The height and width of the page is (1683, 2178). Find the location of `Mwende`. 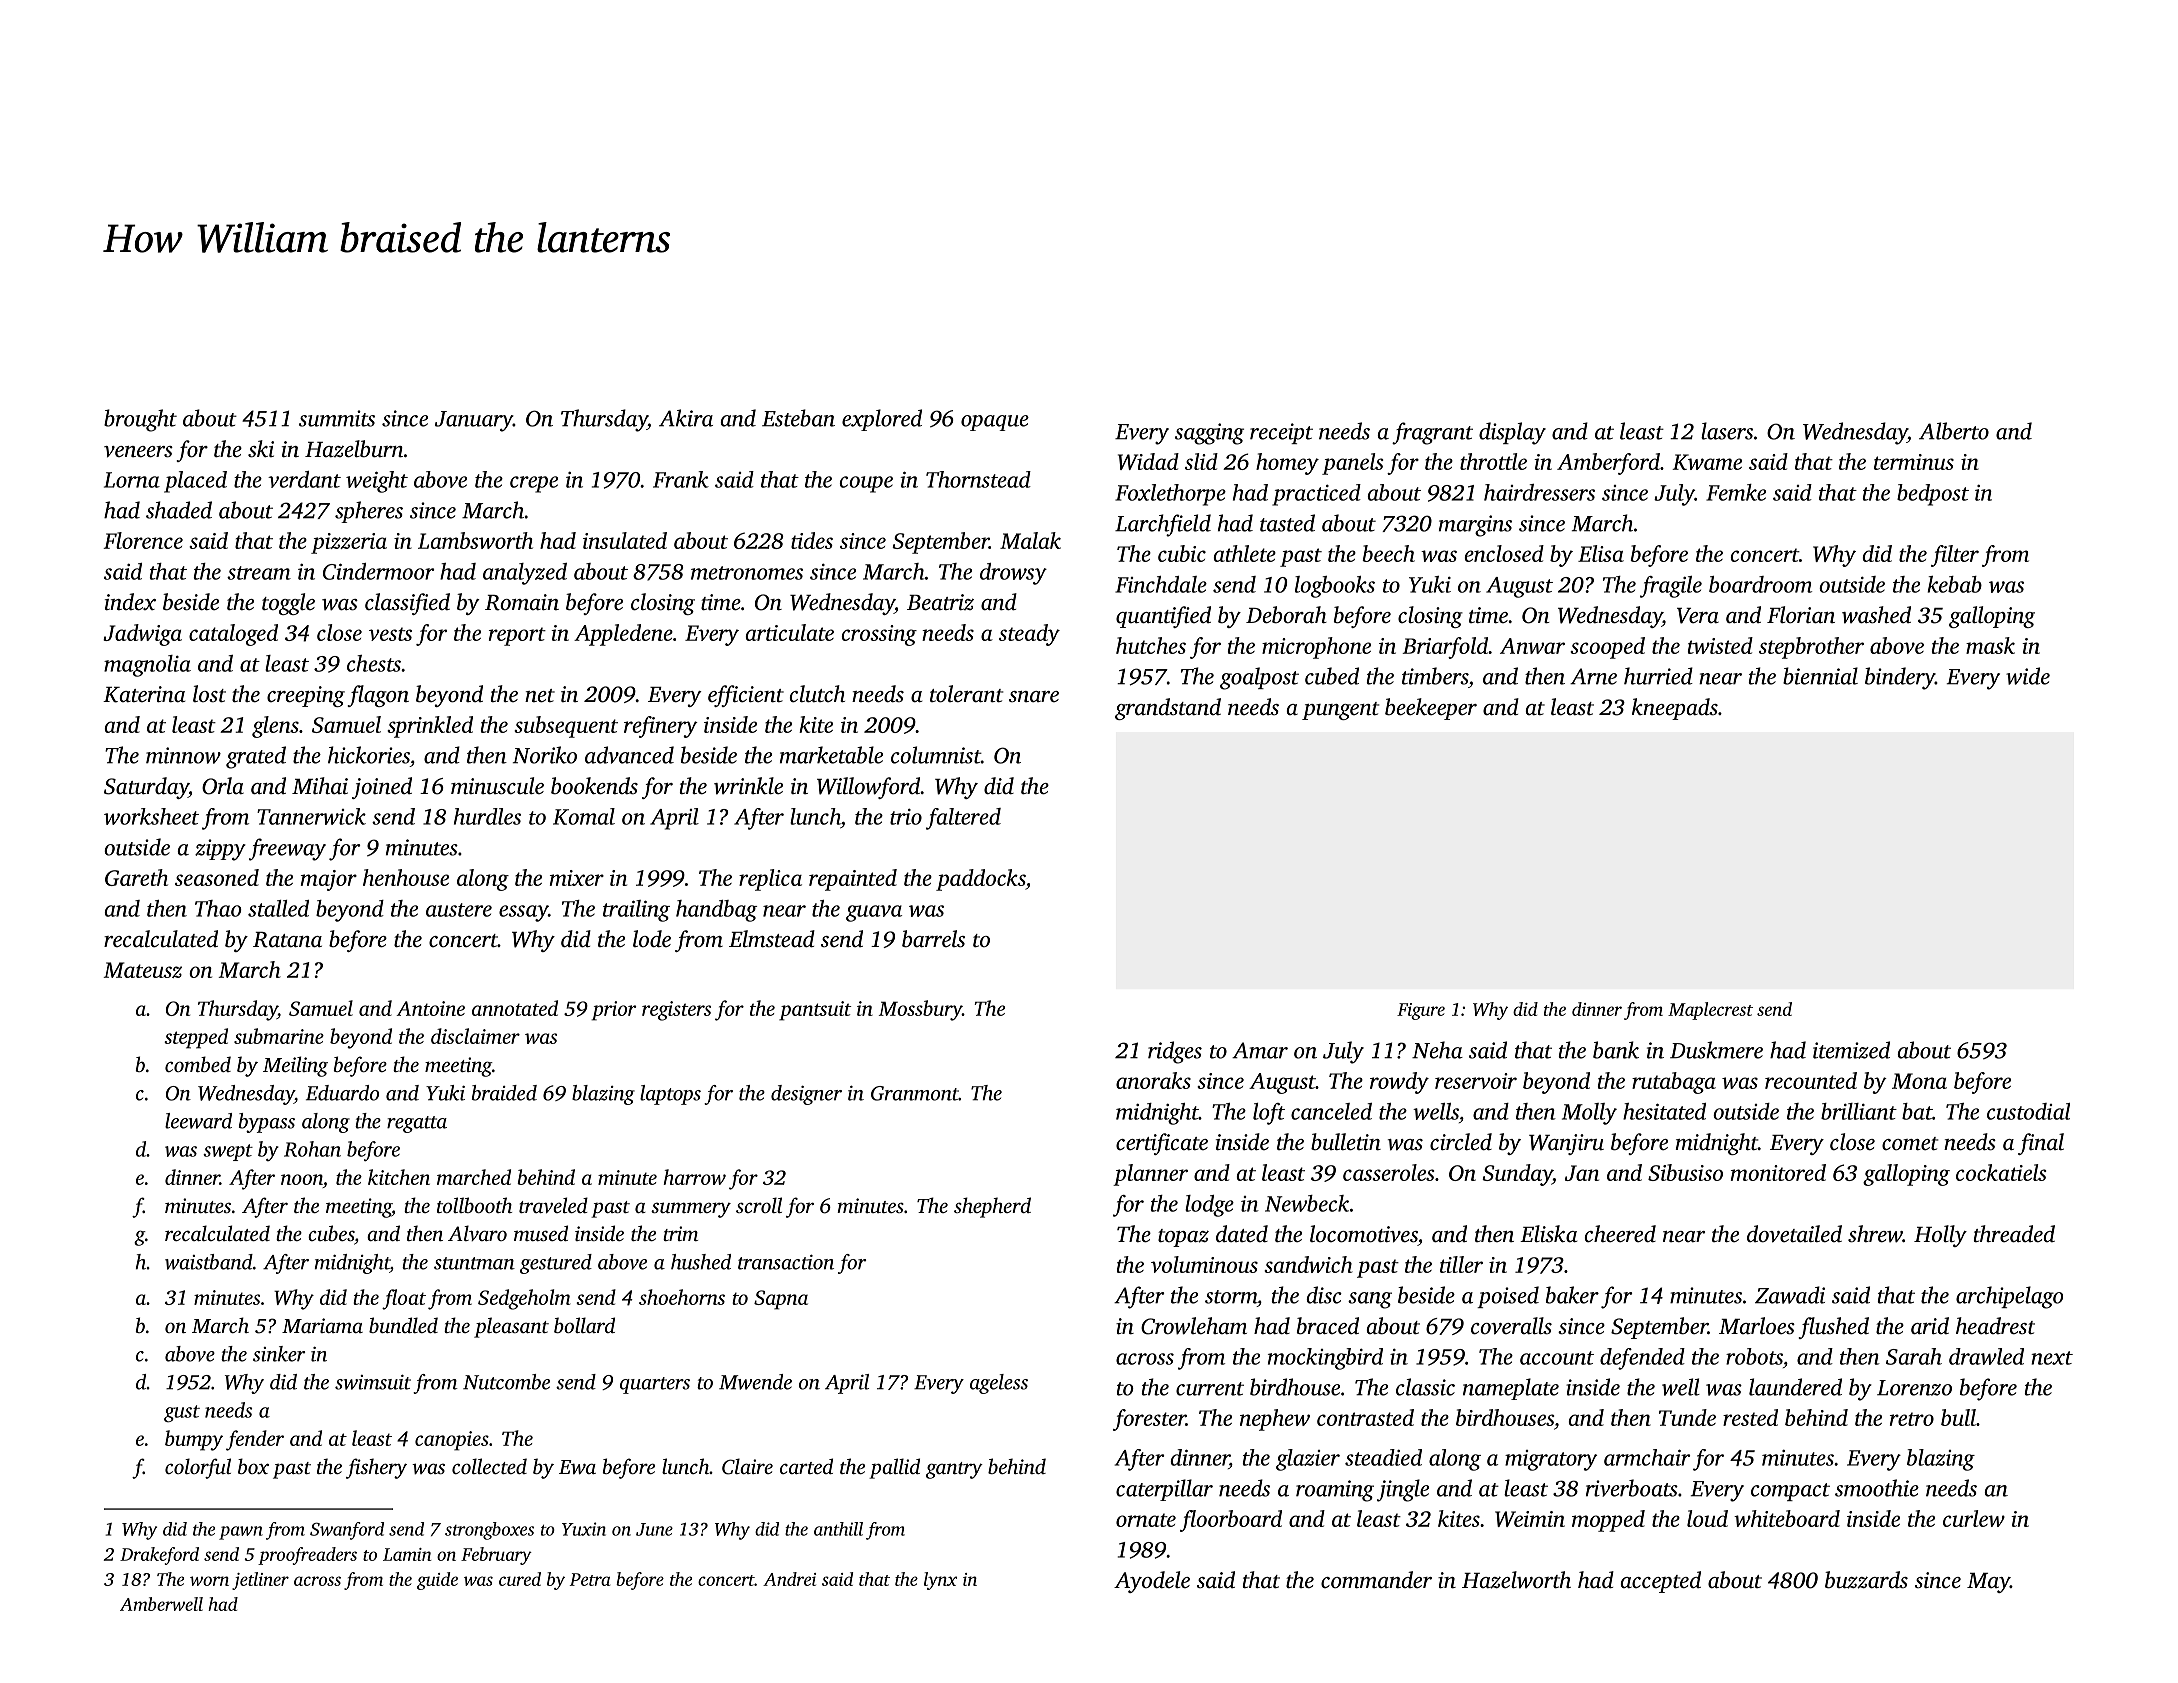

Mwende is located at coordinates (755, 1382).
